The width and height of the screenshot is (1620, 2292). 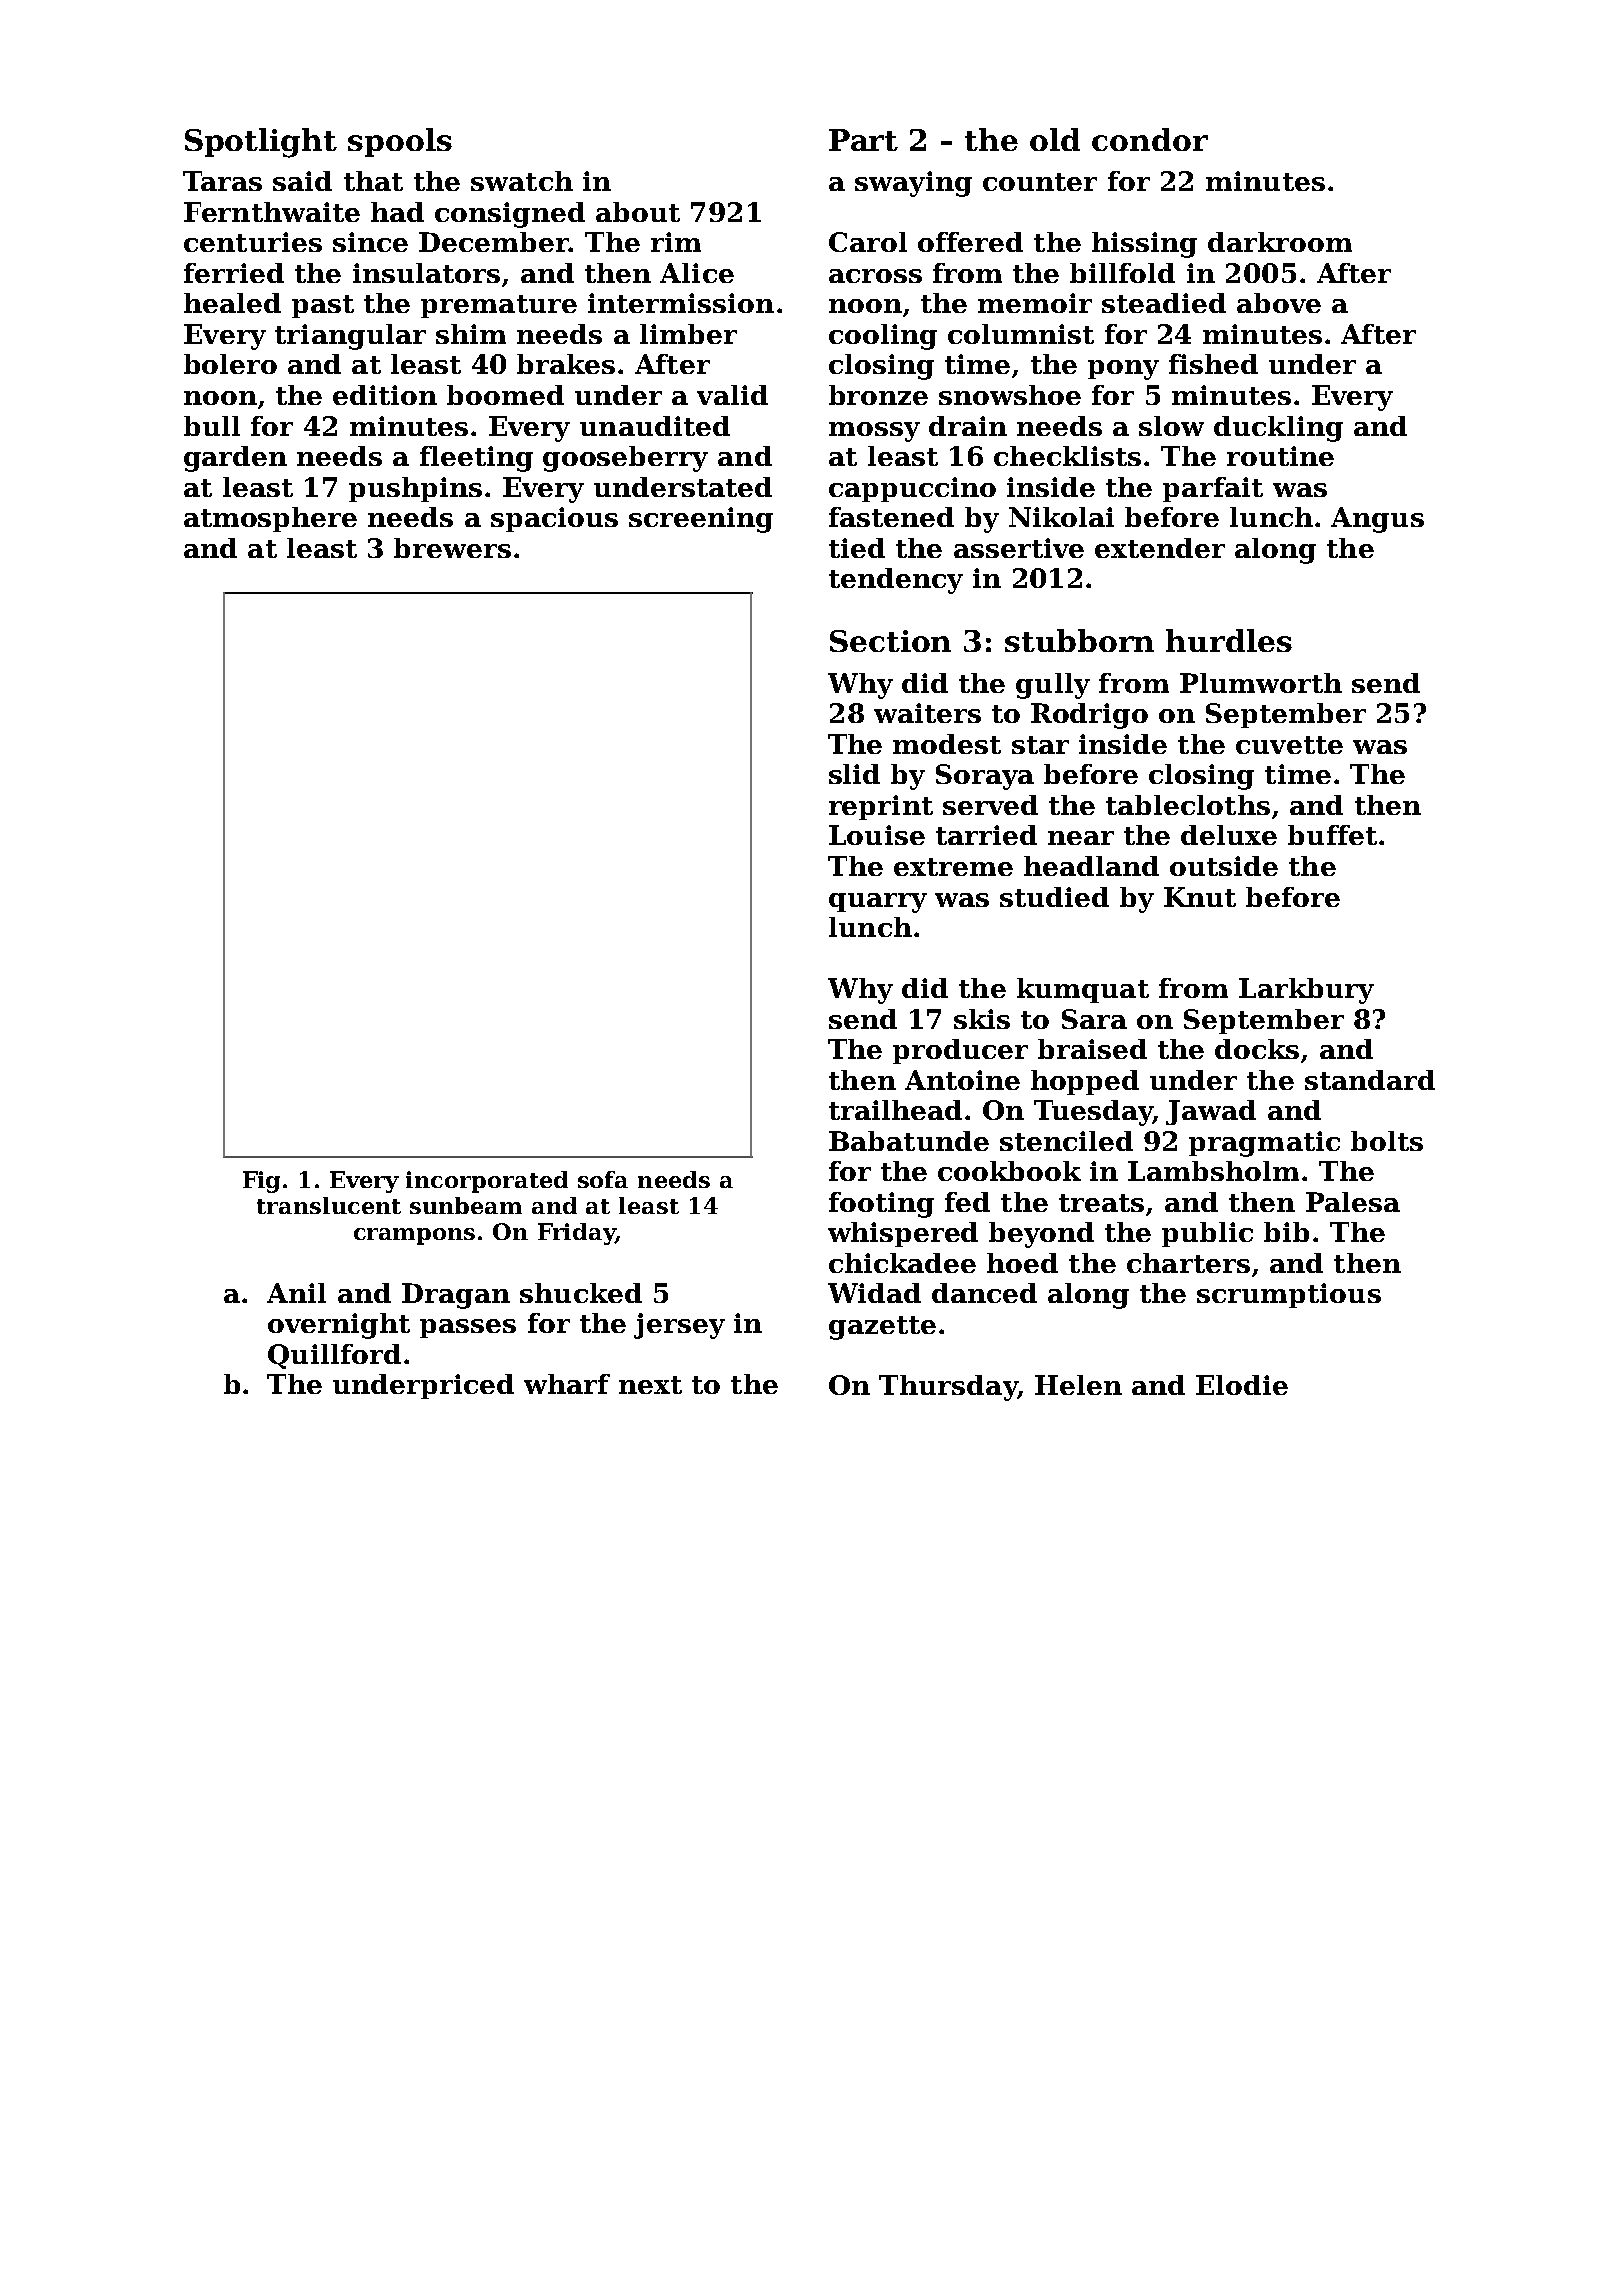 What do you see at coordinates (1213, 364) in the screenshot?
I see `fished` at bounding box center [1213, 364].
